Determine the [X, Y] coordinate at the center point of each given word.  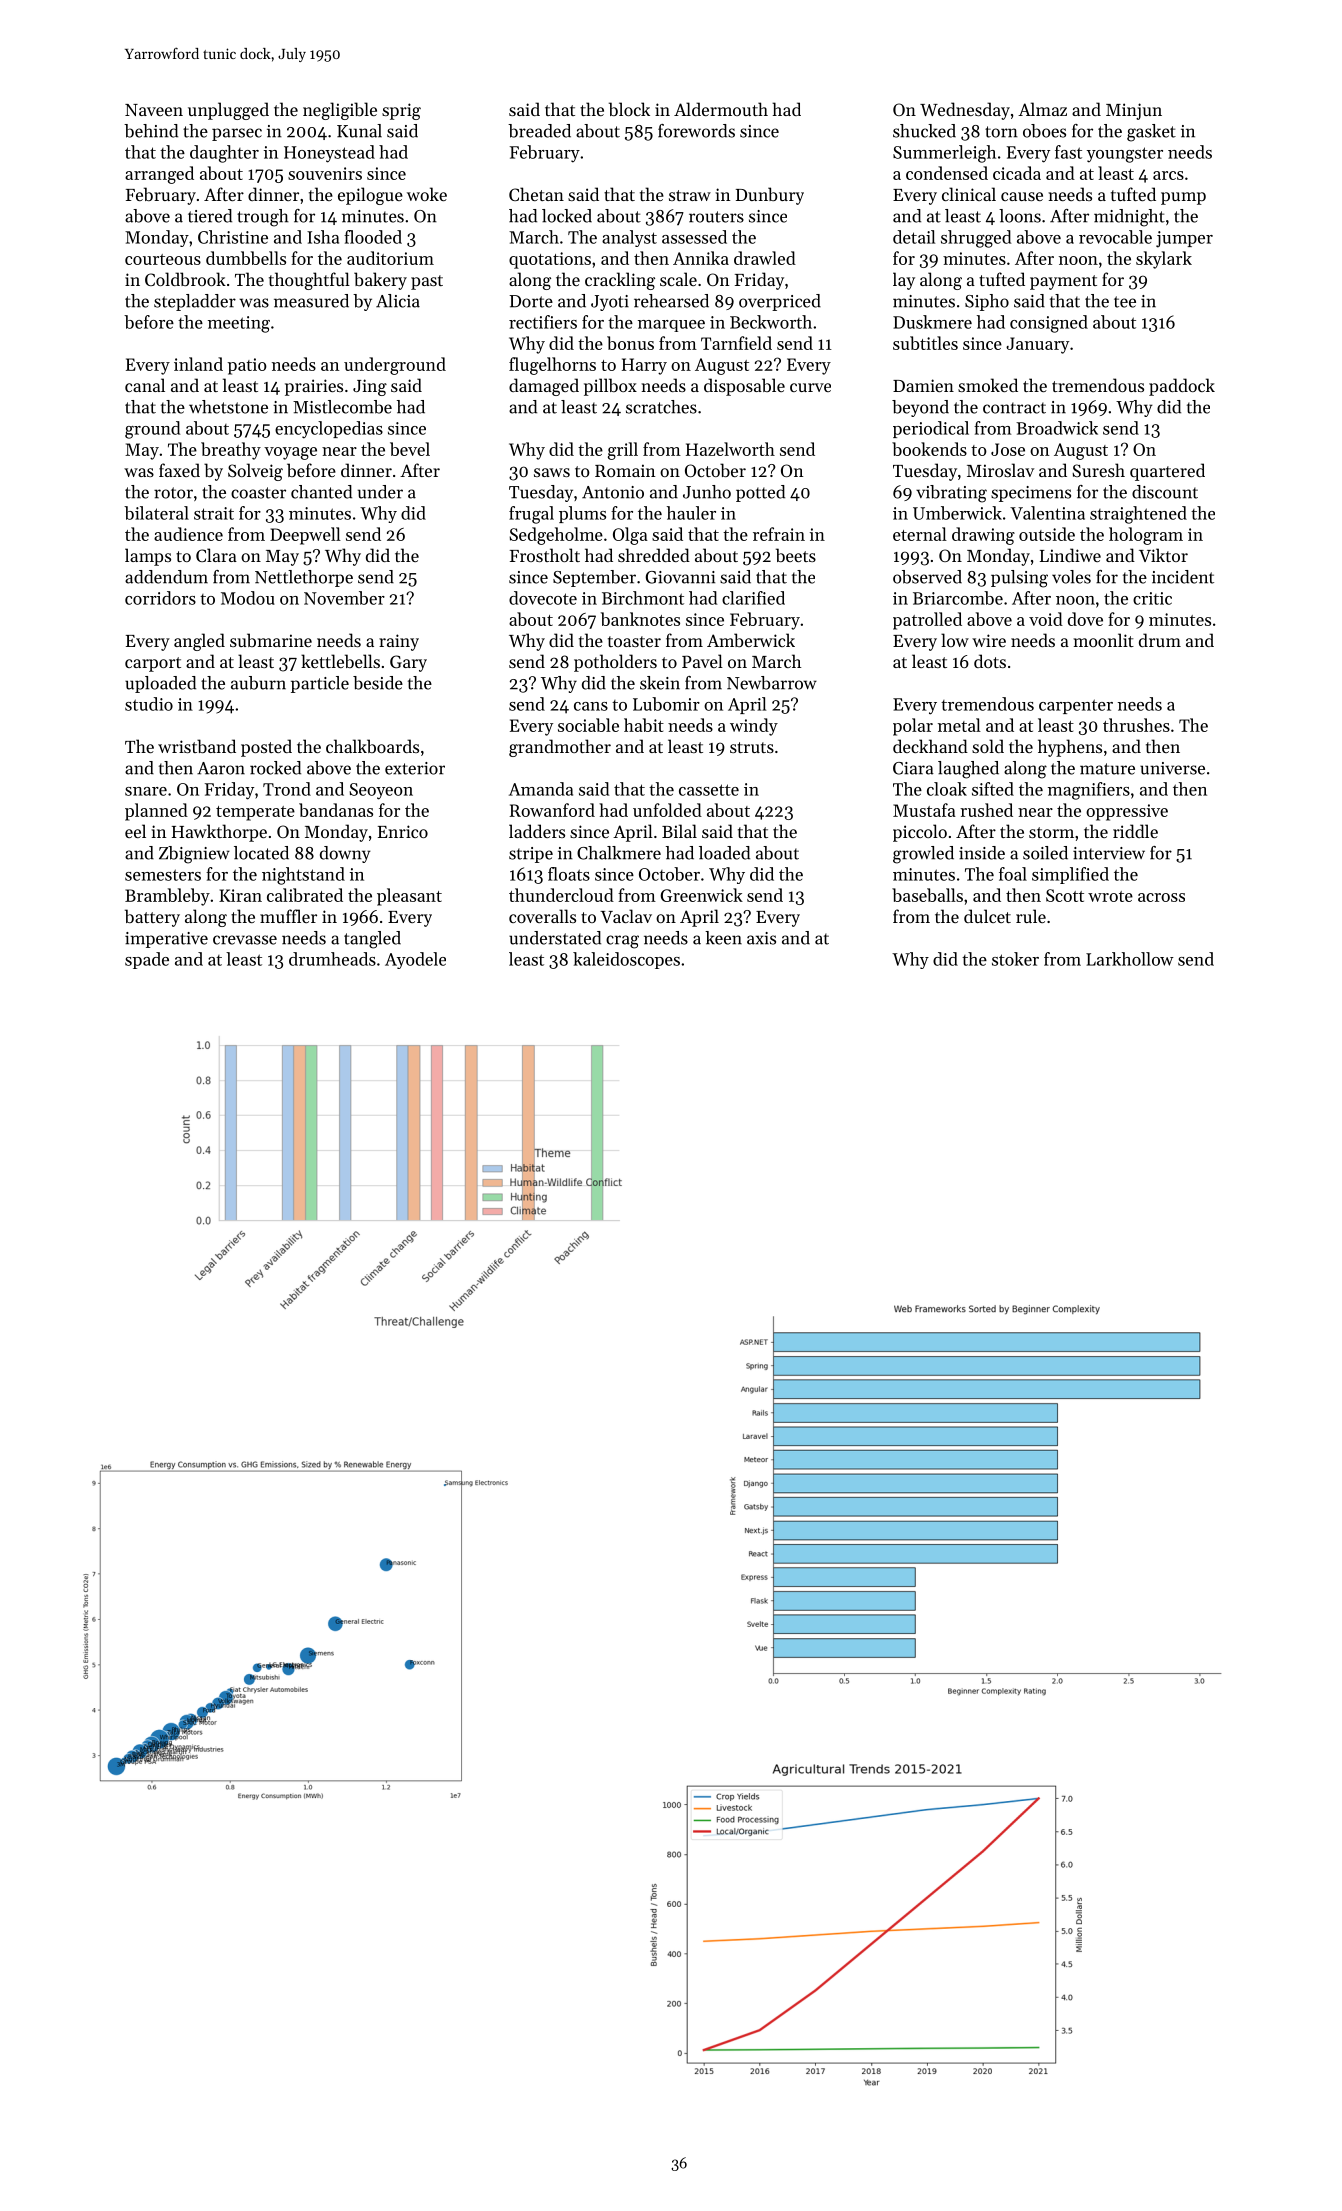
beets [796, 555]
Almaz [1042, 109]
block [629, 109]
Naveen [154, 110]
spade [147, 960]
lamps [148, 557]
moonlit [1104, 640]
